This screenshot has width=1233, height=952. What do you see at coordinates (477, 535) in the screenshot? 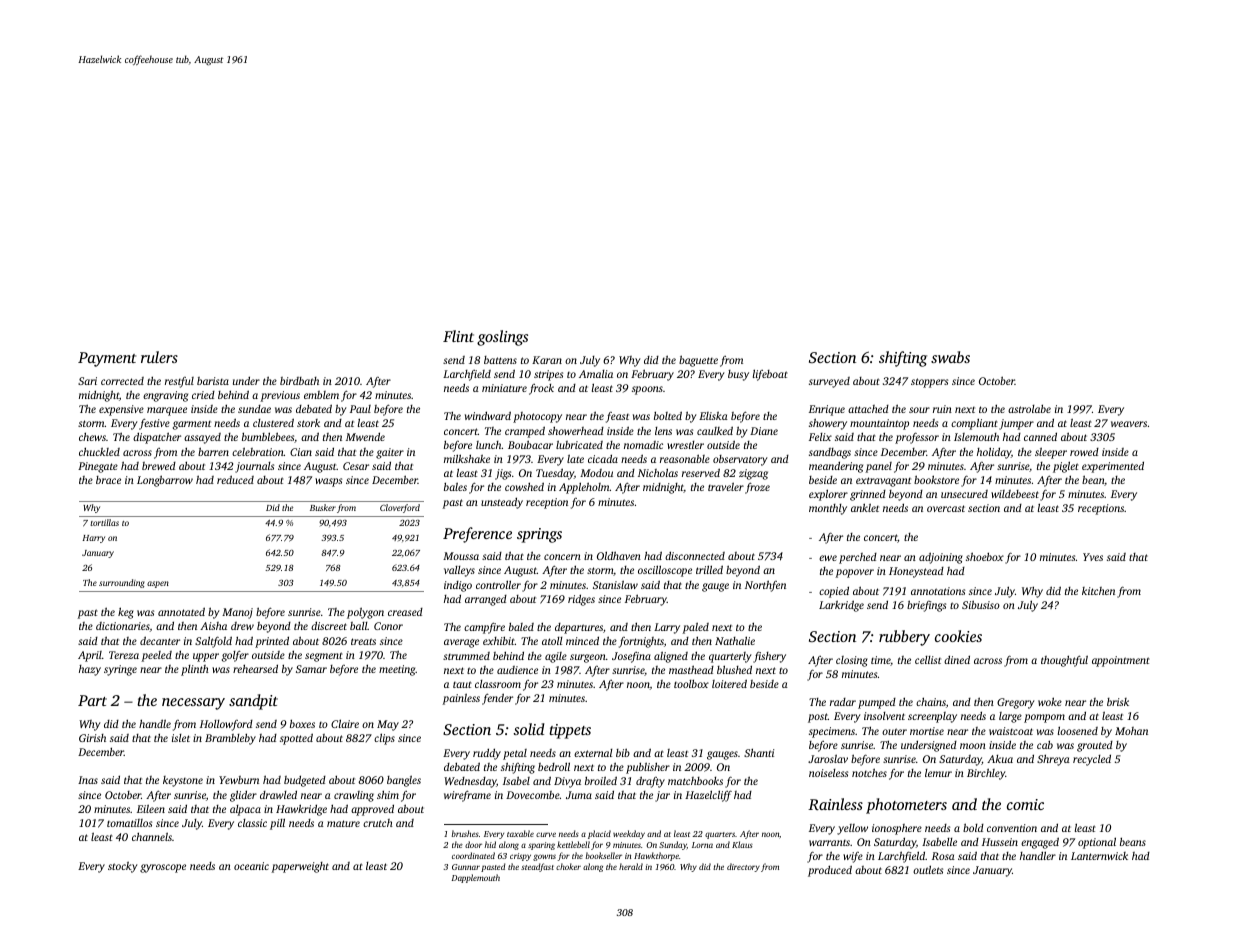
I see `Preference` at bounding box center [477, 535].
